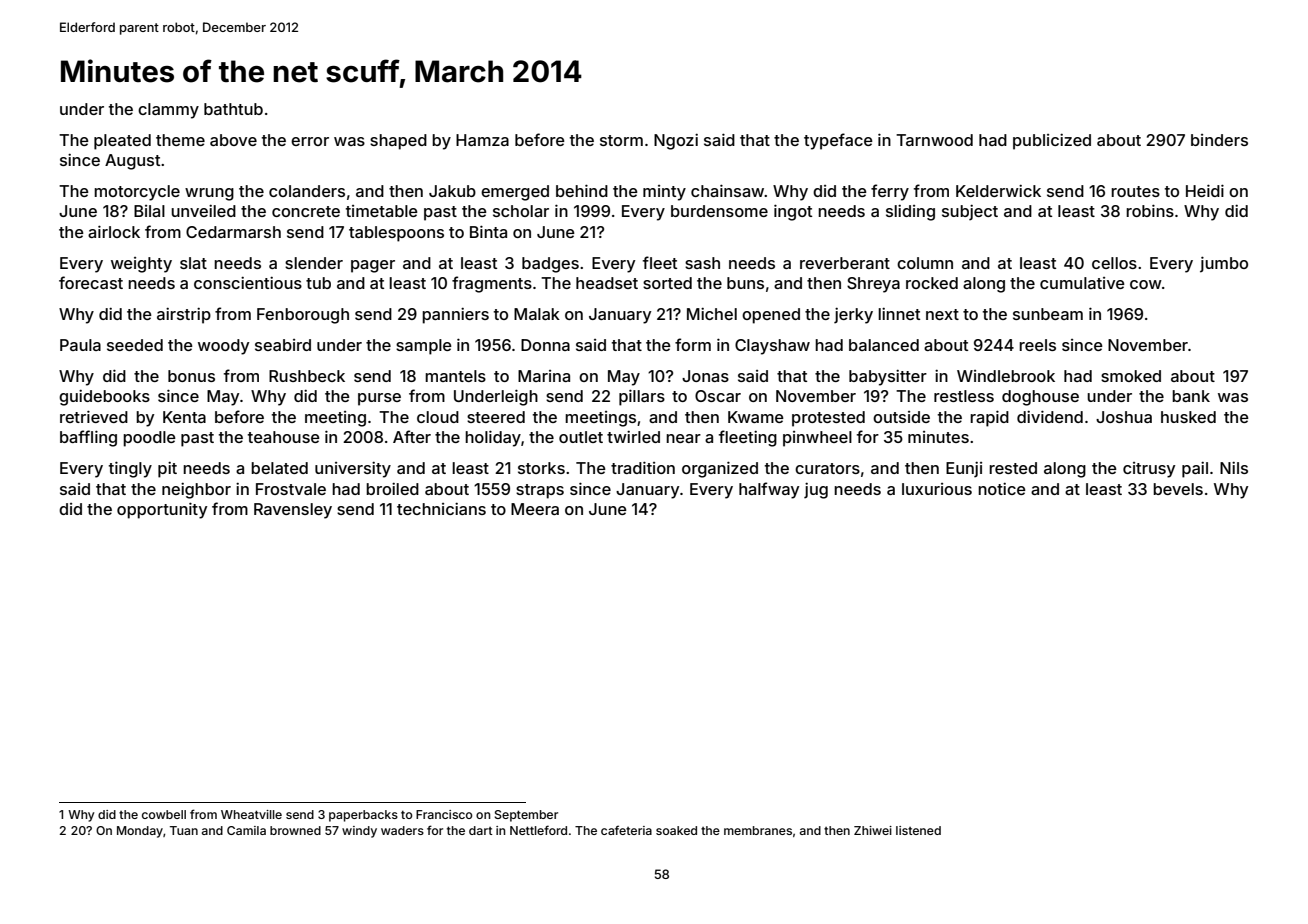 The height and width of the page is (924, 1308). What do you see at coordinates (538, 830) in the page?
I see `Nettleford` at bounding box center [538, 830].
